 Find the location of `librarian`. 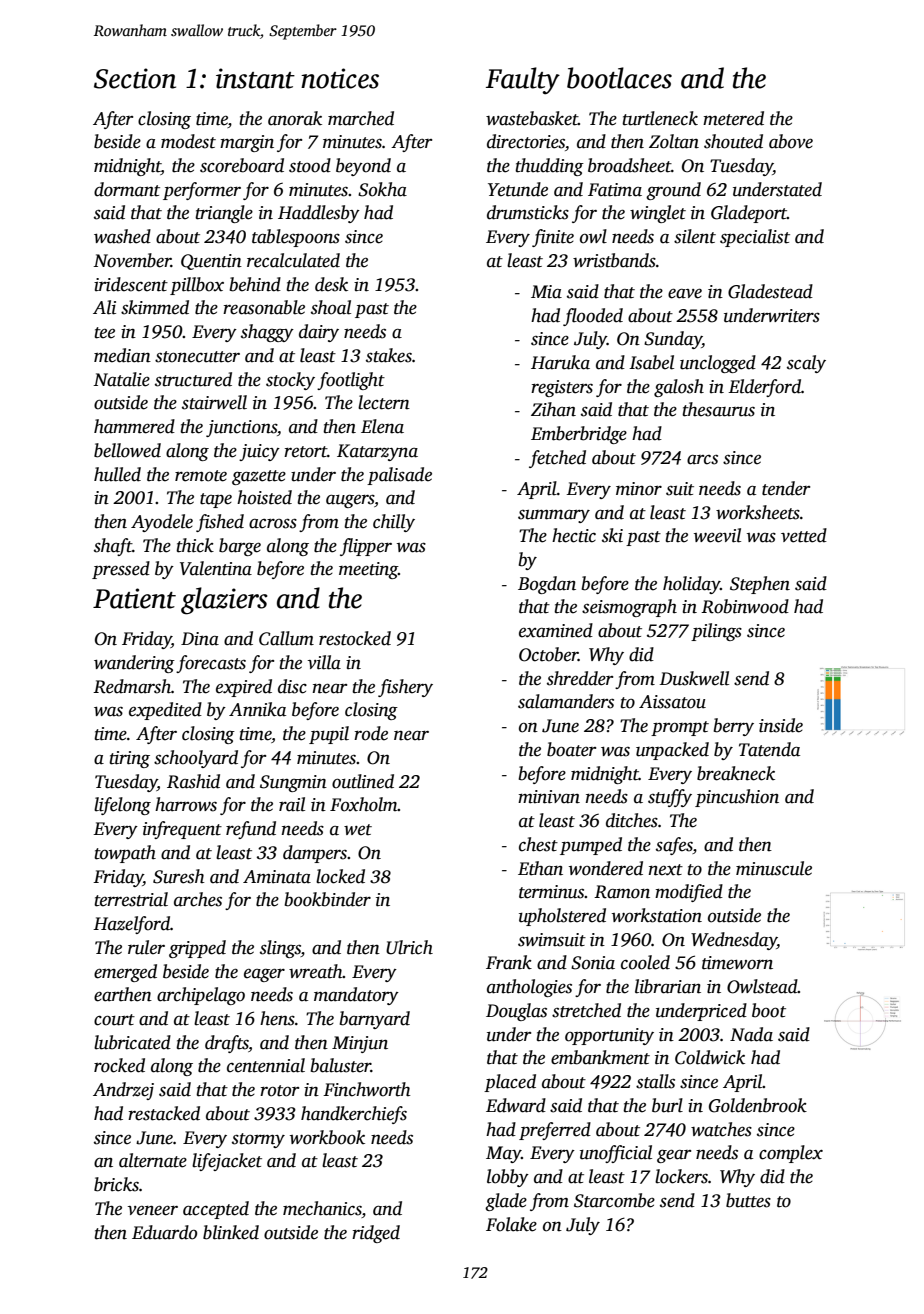

librarian is located at coordinates (668, 986).
